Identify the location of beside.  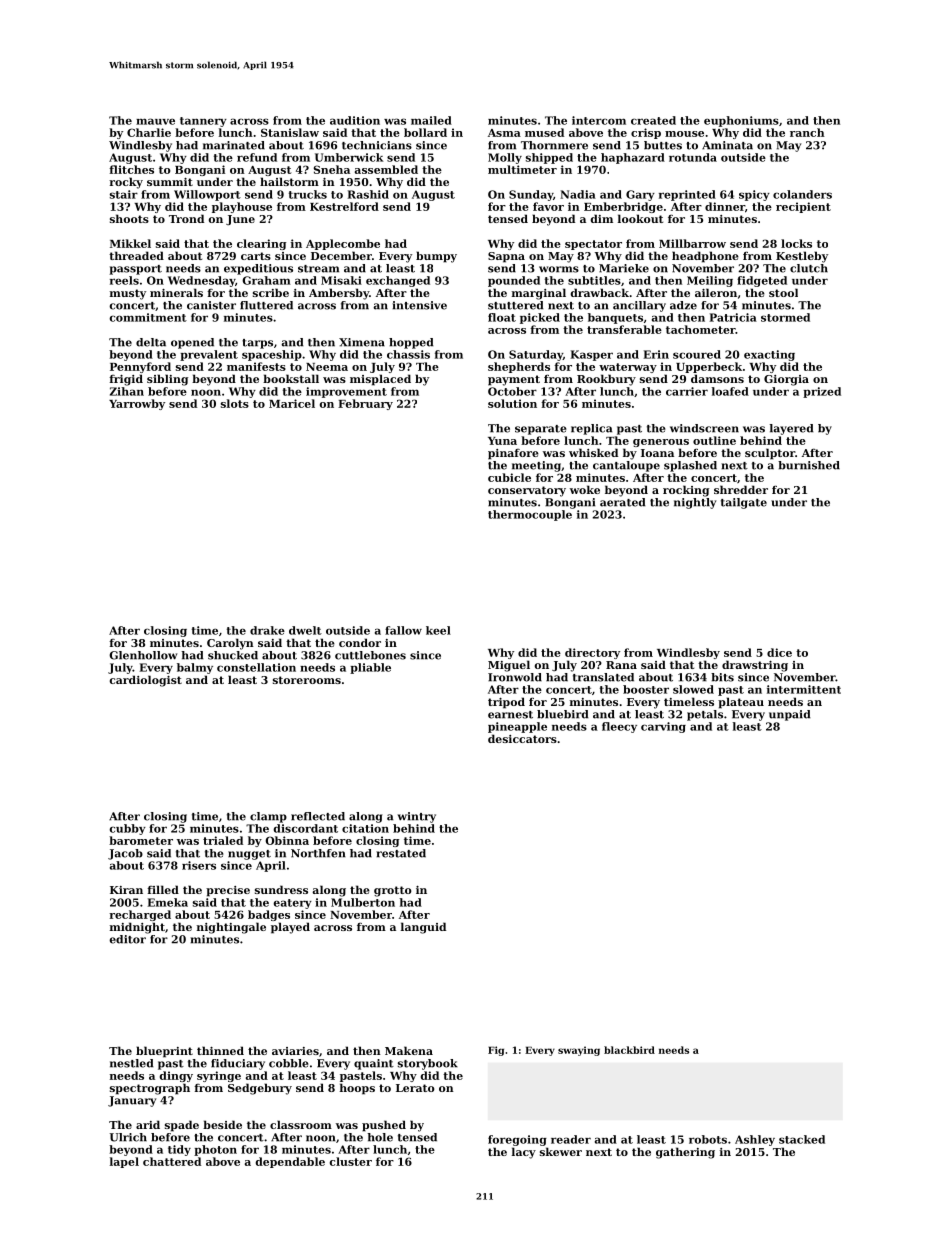
(222, 1124).
